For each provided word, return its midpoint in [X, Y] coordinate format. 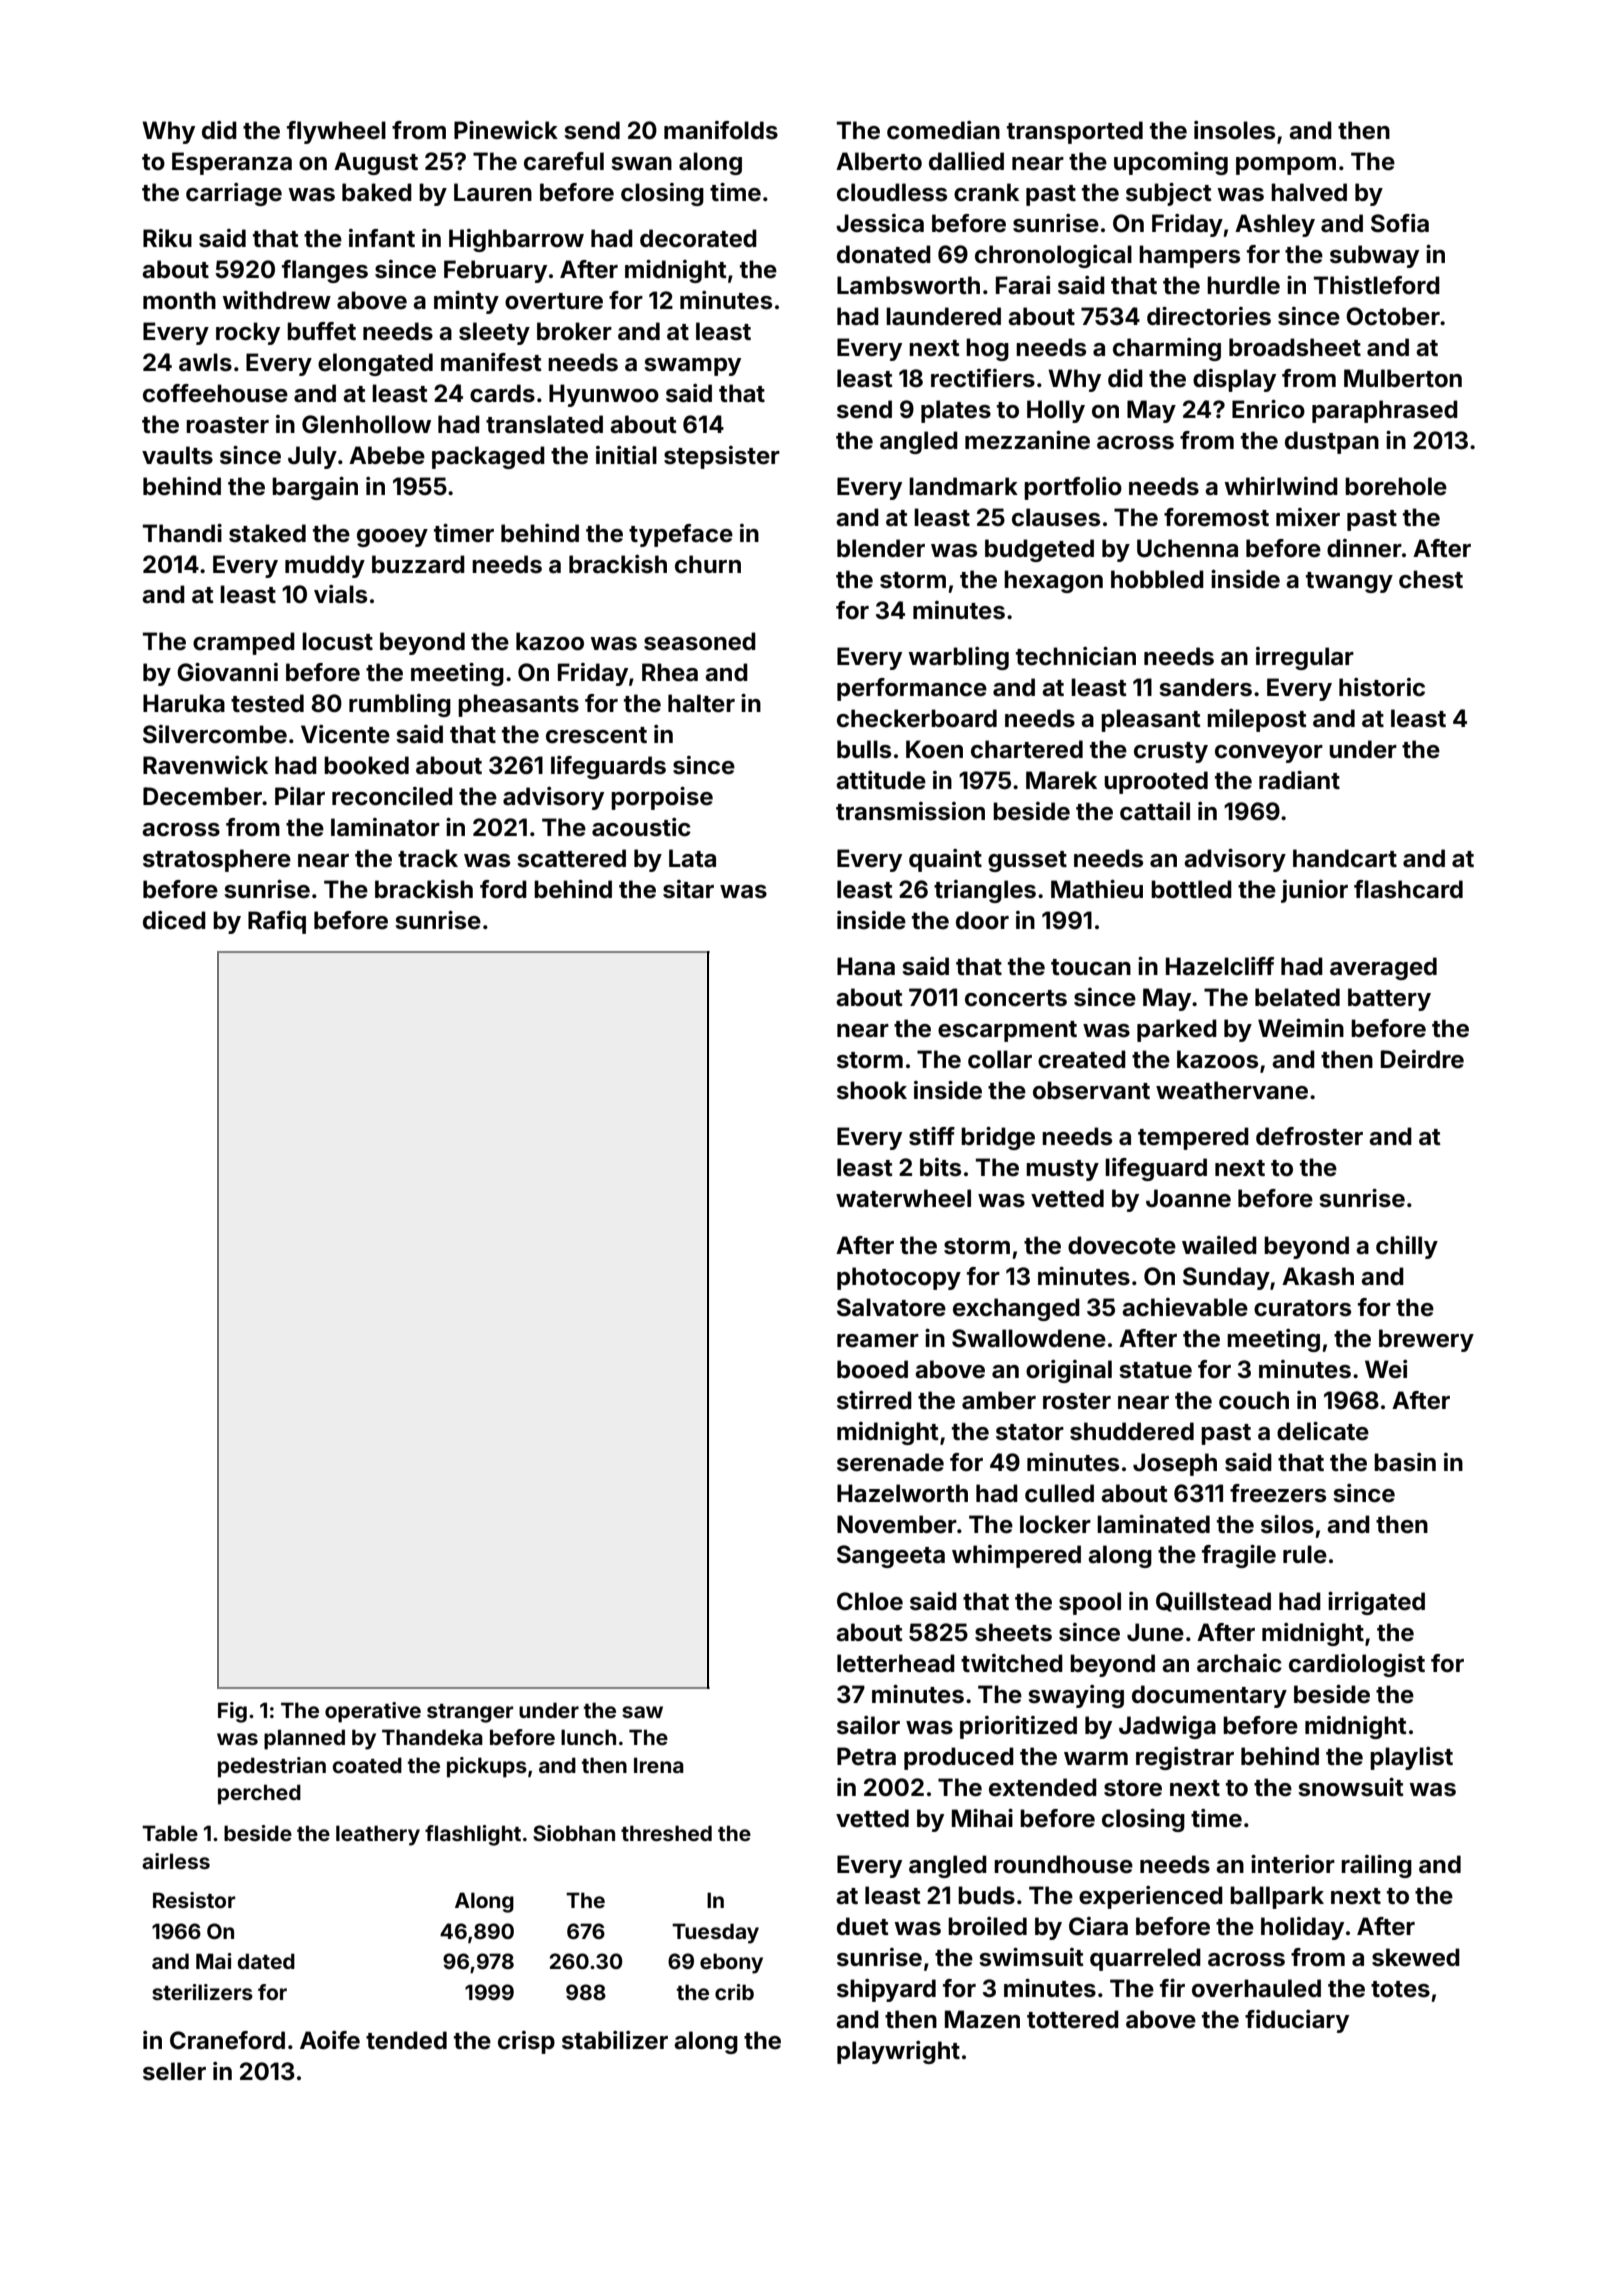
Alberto [879, 161]
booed [872, 1369]
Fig [232, 1712]
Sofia [1400, 223]
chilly [1407, 1247]
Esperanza [232, 163]
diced [174, 920]
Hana [866, 966]
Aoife [330, 2040]
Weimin [1301, 1028]
